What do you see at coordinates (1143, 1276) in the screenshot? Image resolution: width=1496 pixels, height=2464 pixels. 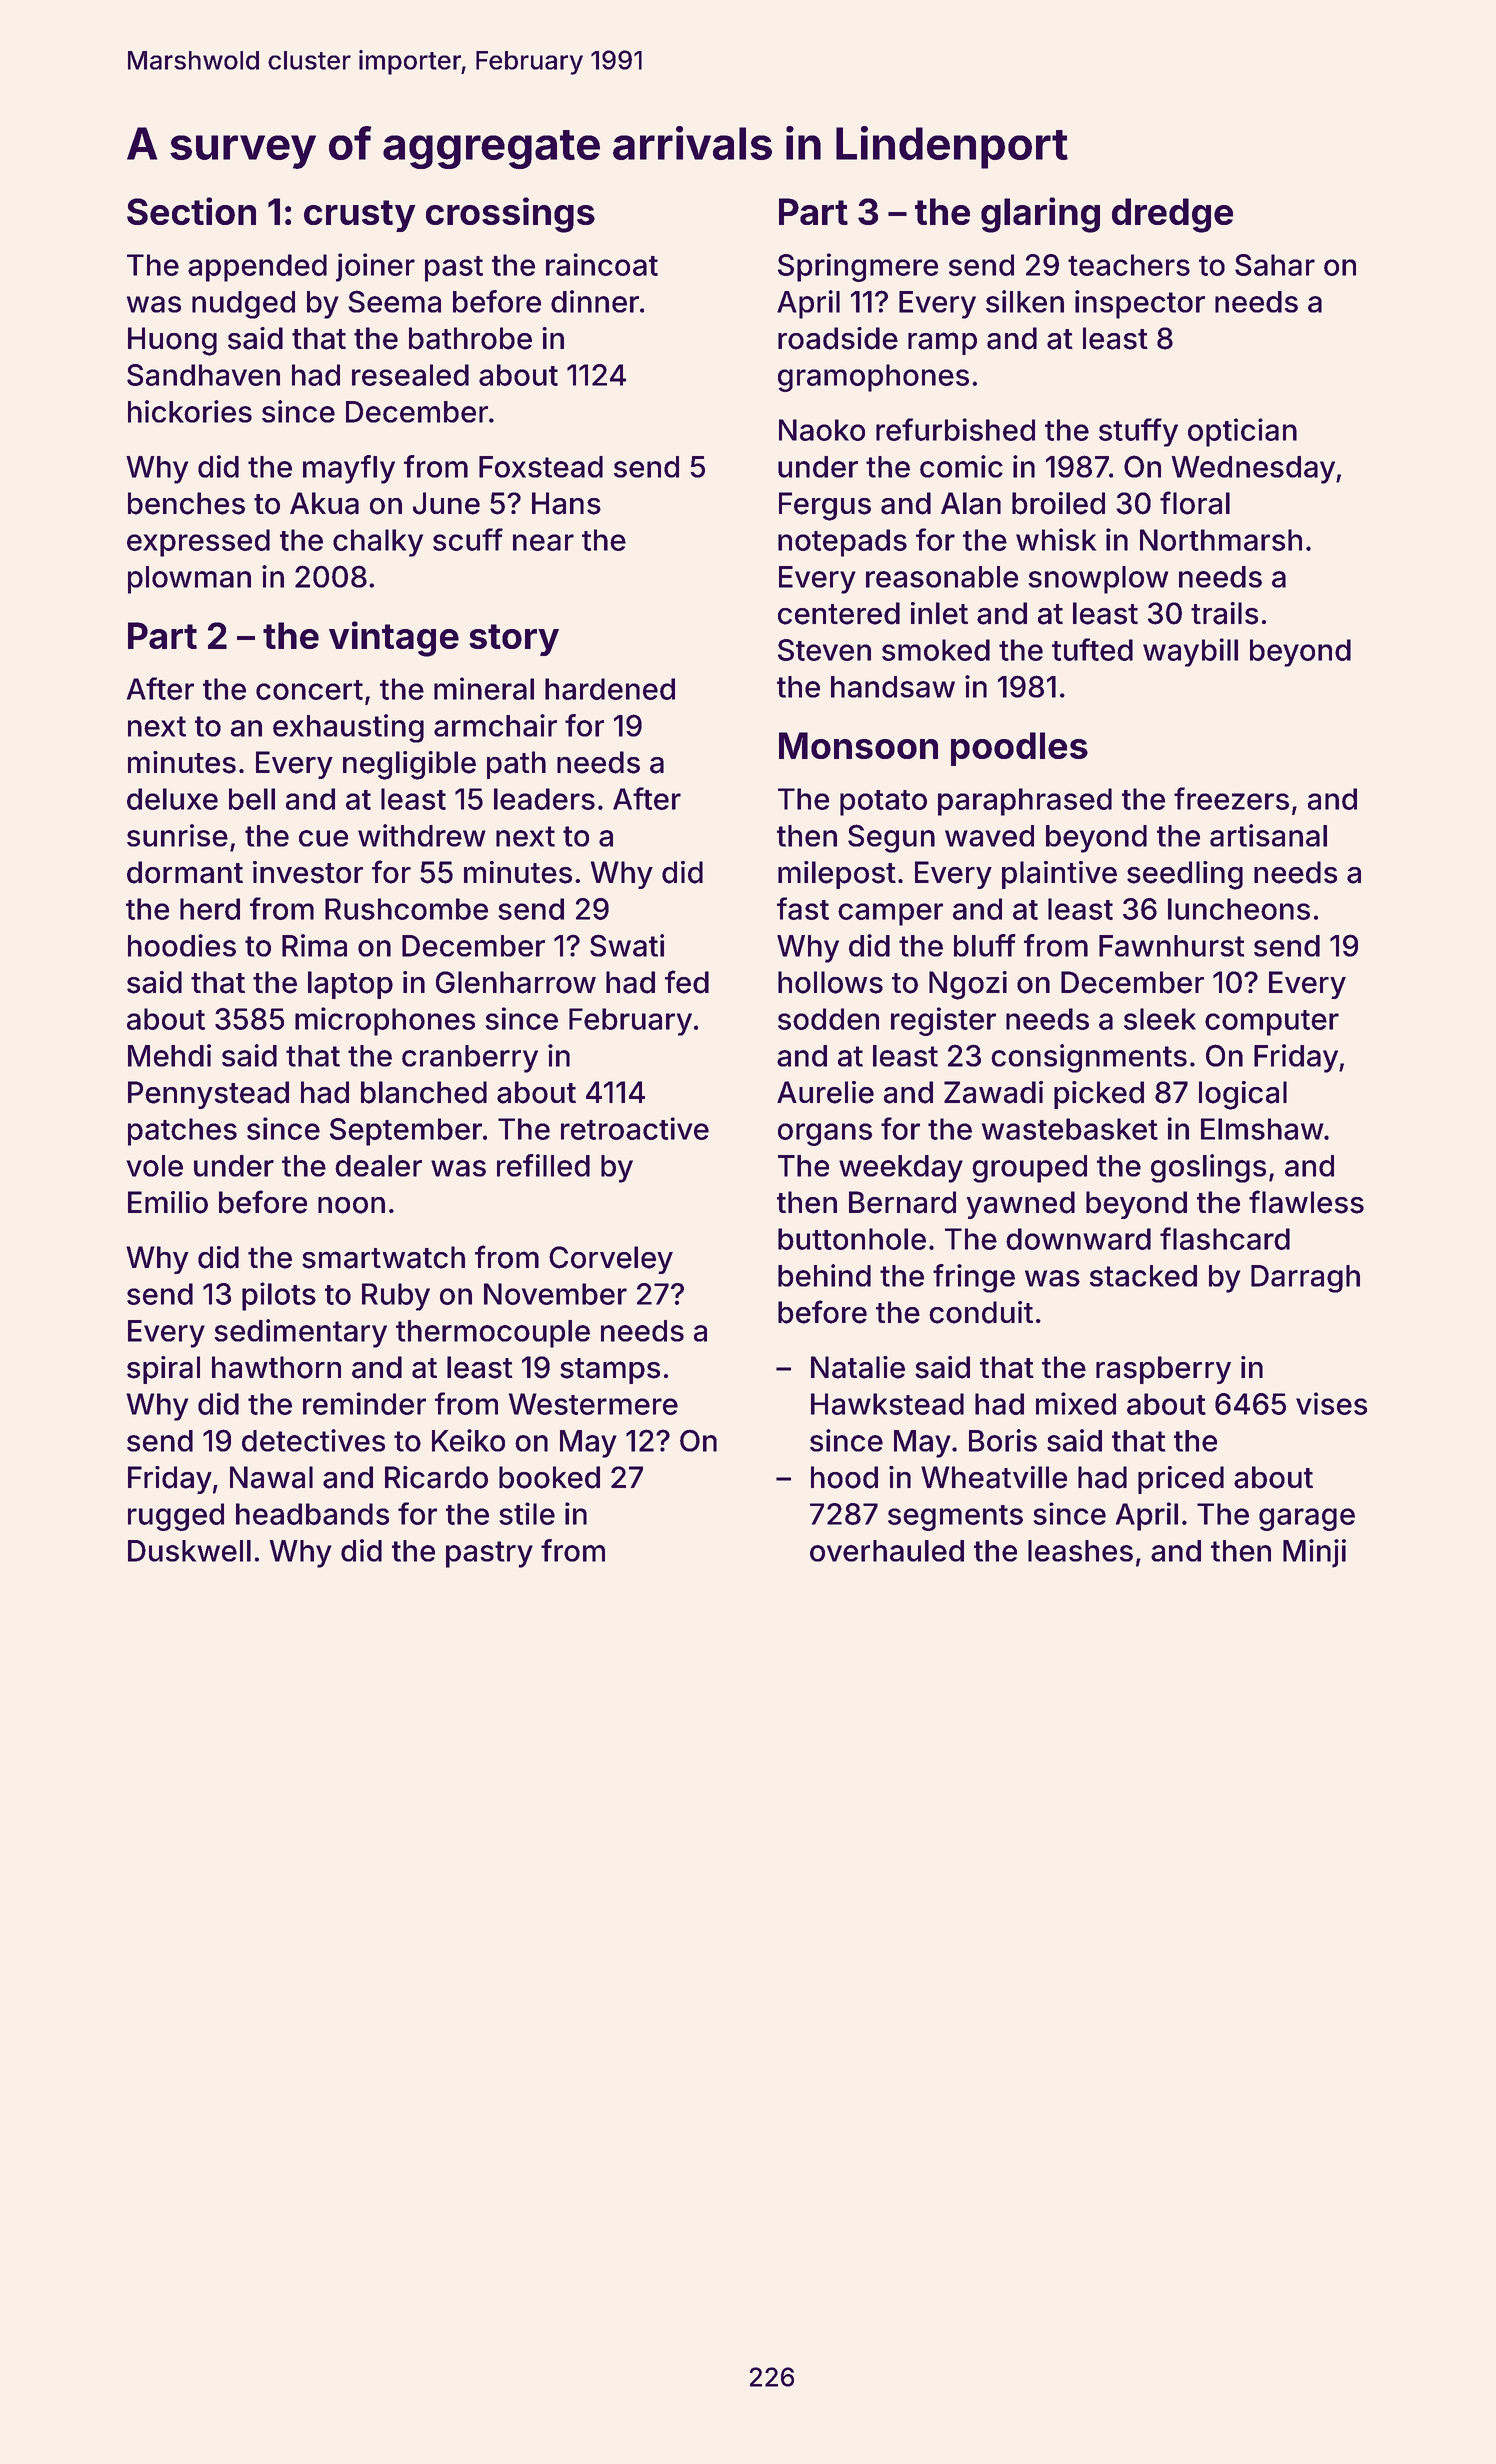 I see `stacked` at bounding box center [1143, 1276].
